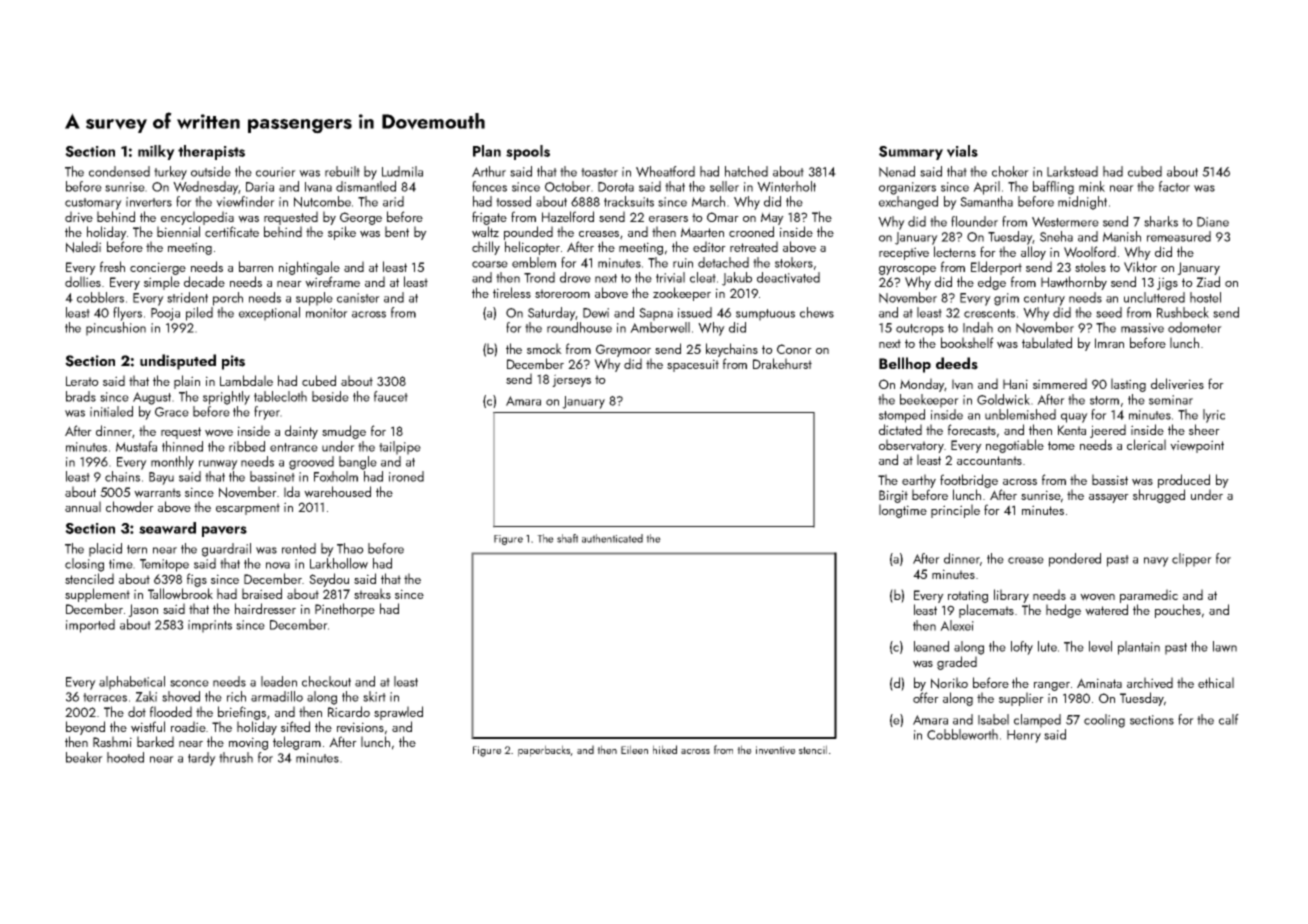 This screenshot has height=924, width=1308. What do you see at coordinates (571, 380) in the screenshot?
I see `jerseys` at bounding box center [571, 380].
